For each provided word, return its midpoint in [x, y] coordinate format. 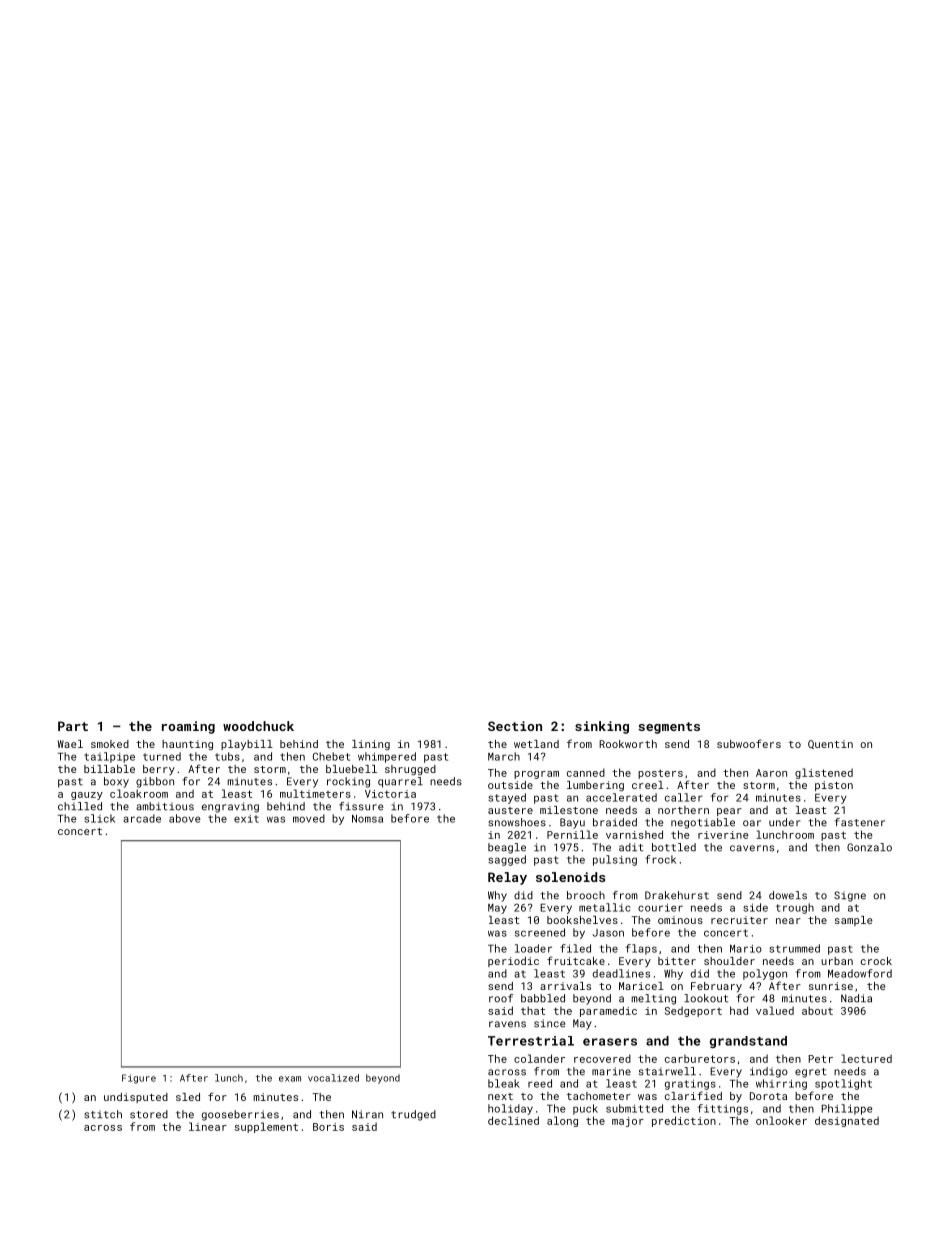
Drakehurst [677, 895]
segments [669, 728]
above [185, 818]
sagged [507, 860]
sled [188, 1097]
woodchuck [258, 726]
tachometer [599, 1096]
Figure [139, 1079]
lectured [866, 1058]
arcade [142, 818]
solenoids [570, 877]
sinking [602, 727]
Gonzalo [869, 847]
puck [585, 1109]
